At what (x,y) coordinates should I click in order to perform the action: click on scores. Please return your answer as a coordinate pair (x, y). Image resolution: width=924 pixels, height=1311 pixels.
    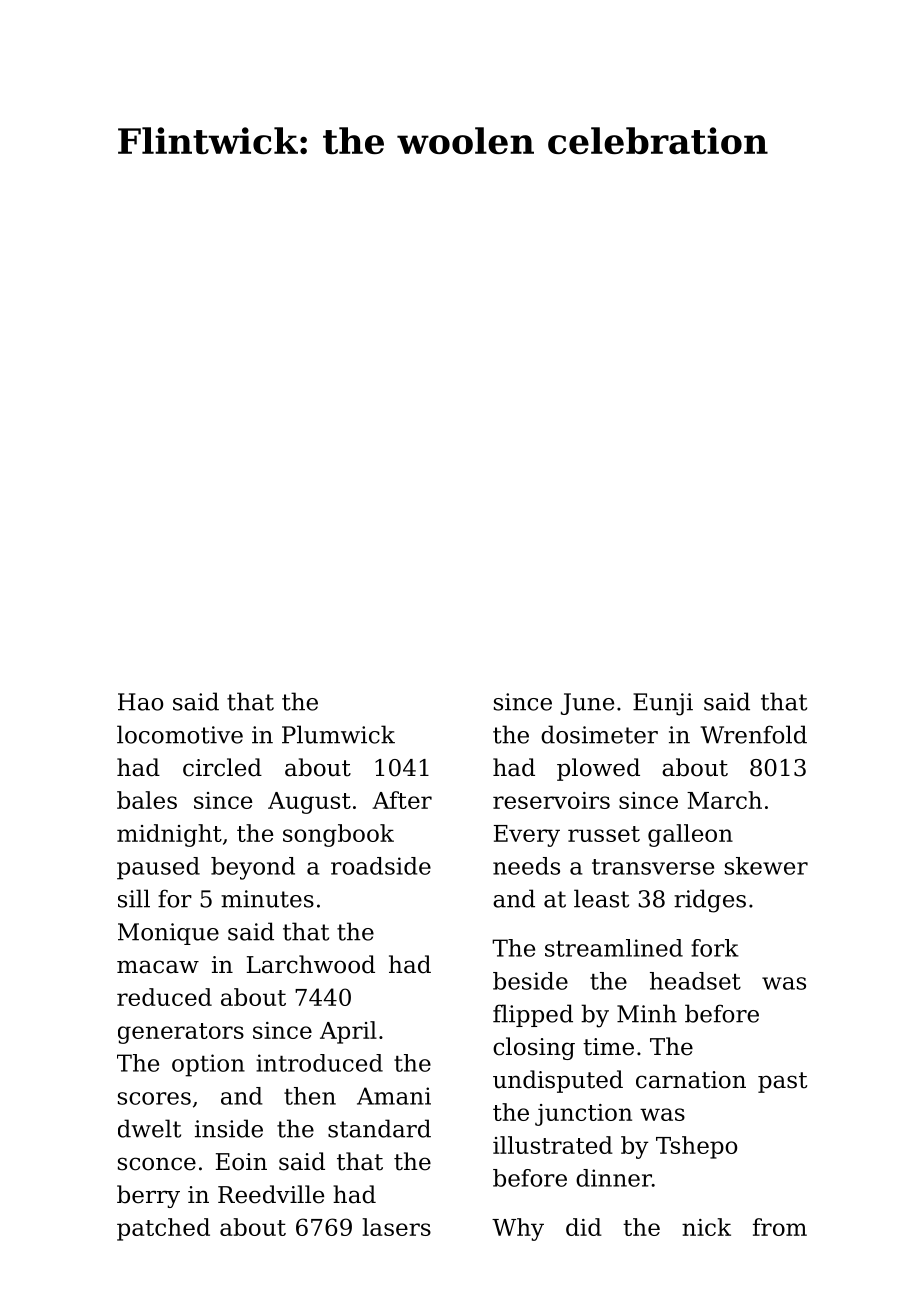
    Looking at the image, I should click on (154, 1098).
